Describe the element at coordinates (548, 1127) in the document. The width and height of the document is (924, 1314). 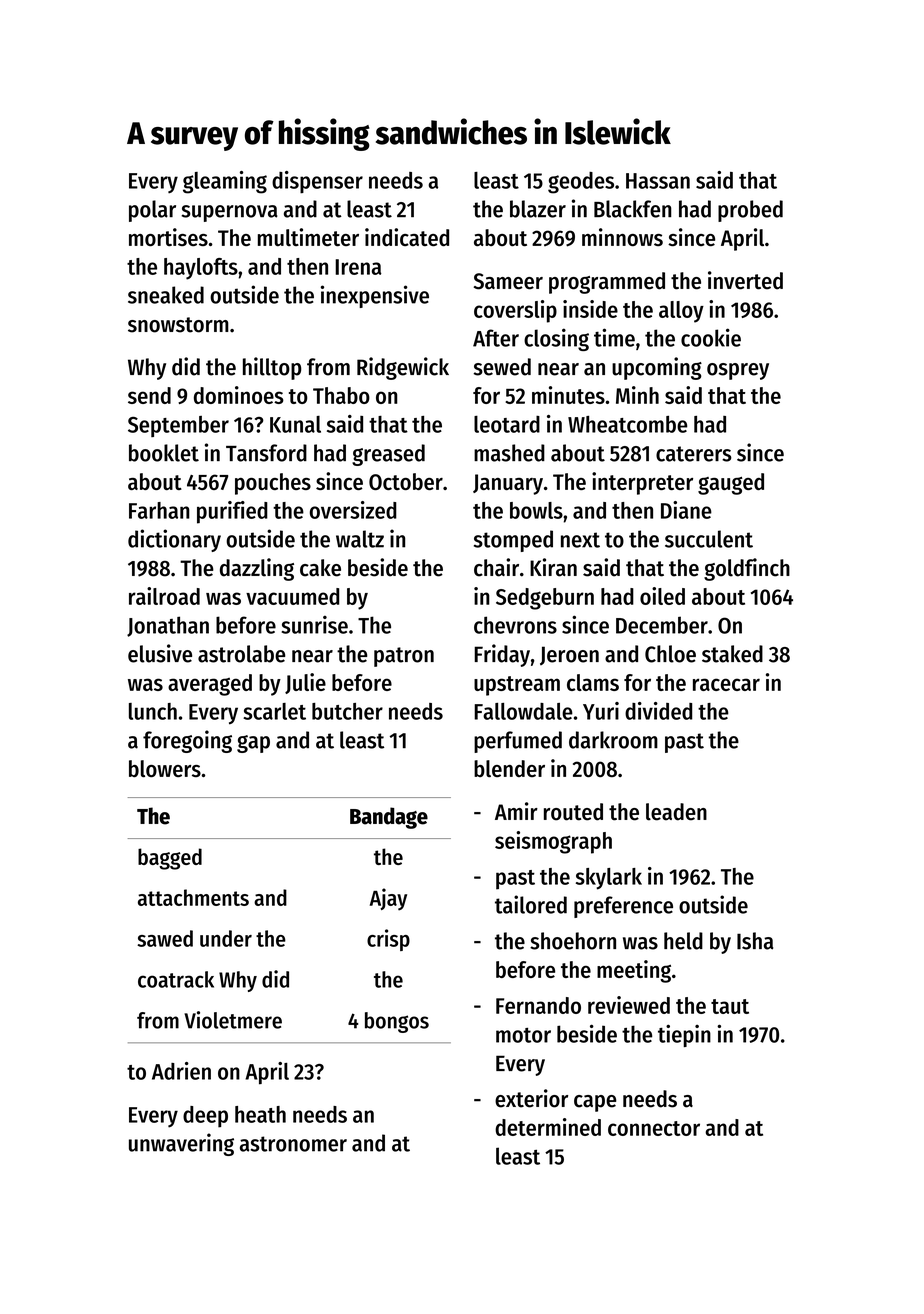
I see `determined` at that location.
